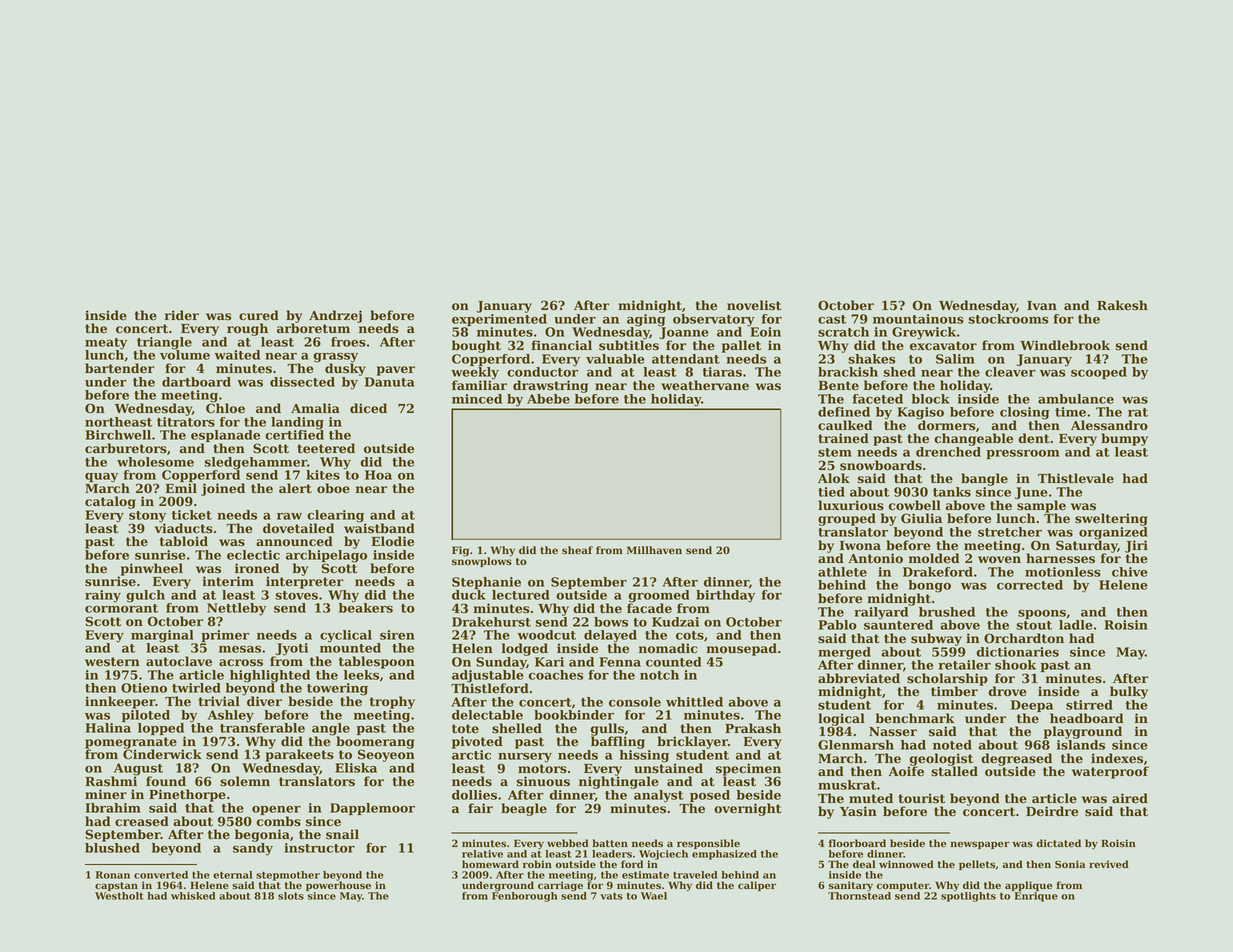 The image size is (1233, 952). I want to click on Nasser, so click(893, 732).
